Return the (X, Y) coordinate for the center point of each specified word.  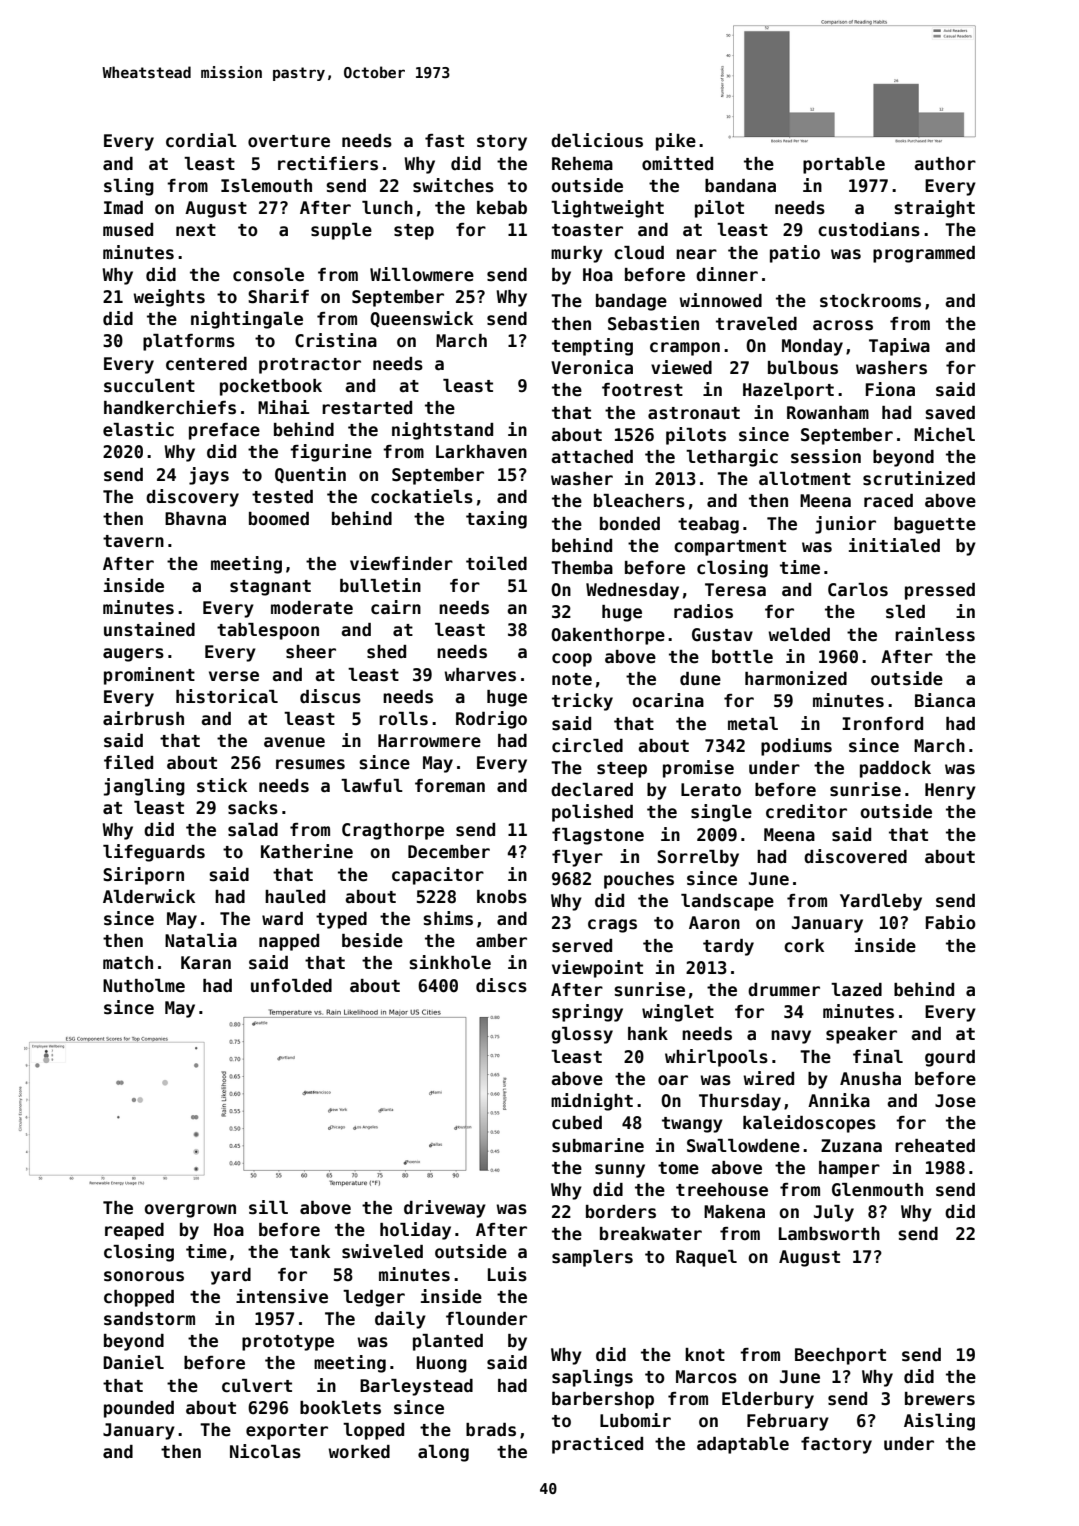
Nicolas (265, 1451)
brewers (940, 1399)
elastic (138, 429)
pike (676, 142)
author (945, 164)
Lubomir (635, 1420)
